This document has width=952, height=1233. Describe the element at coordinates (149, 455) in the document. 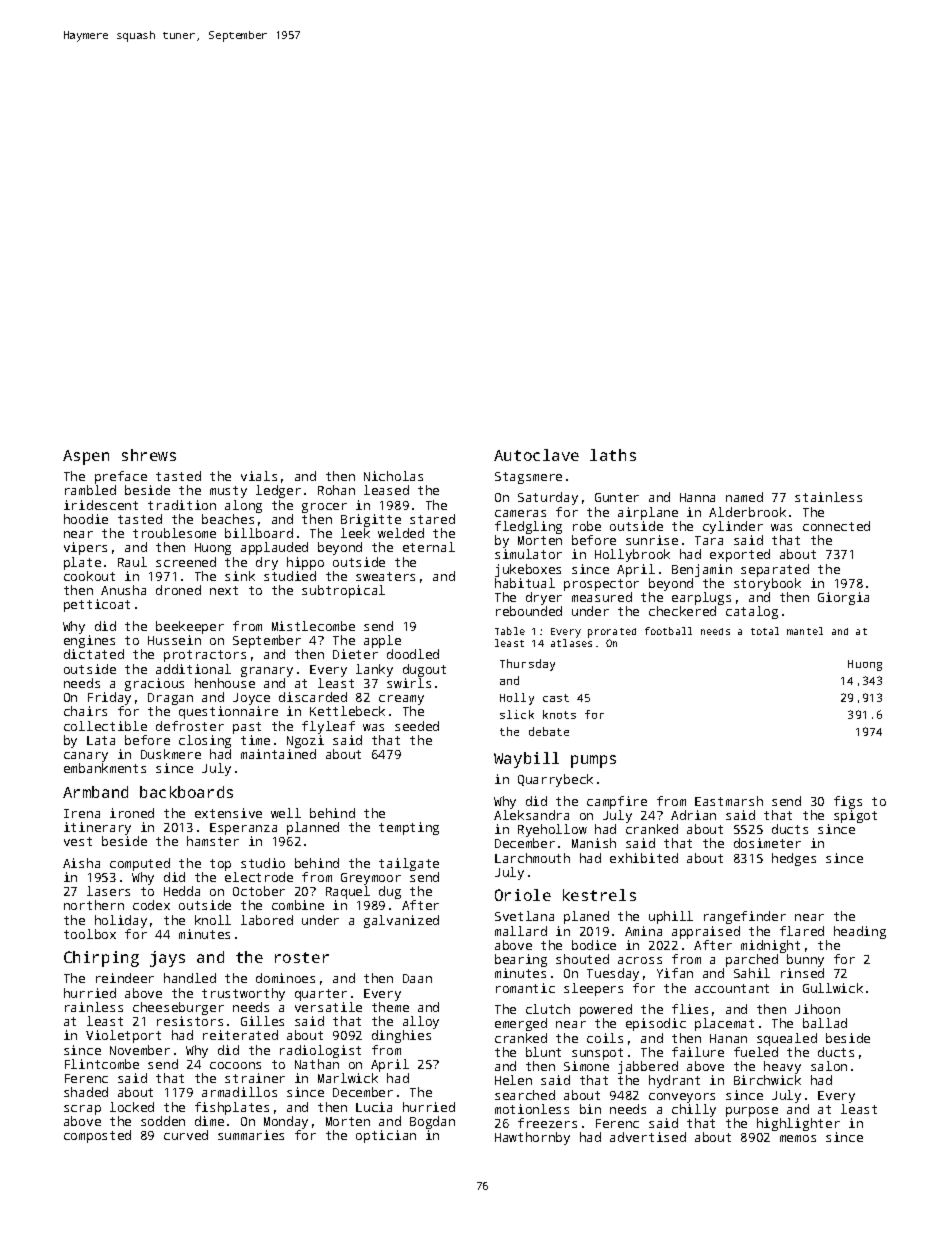

I see `shrews` at that location.
